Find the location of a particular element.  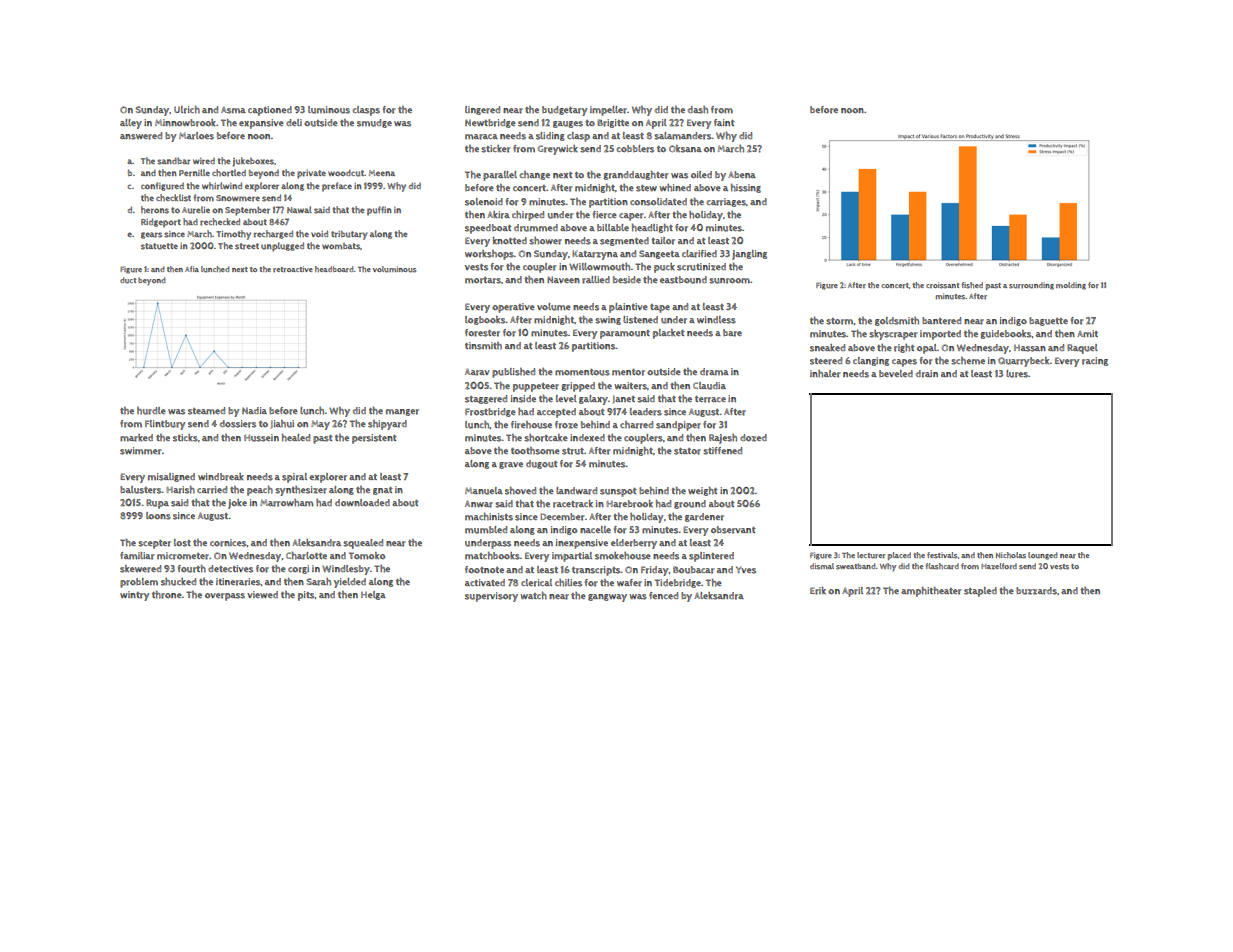

fenced is located at coordinates (663, 595).
